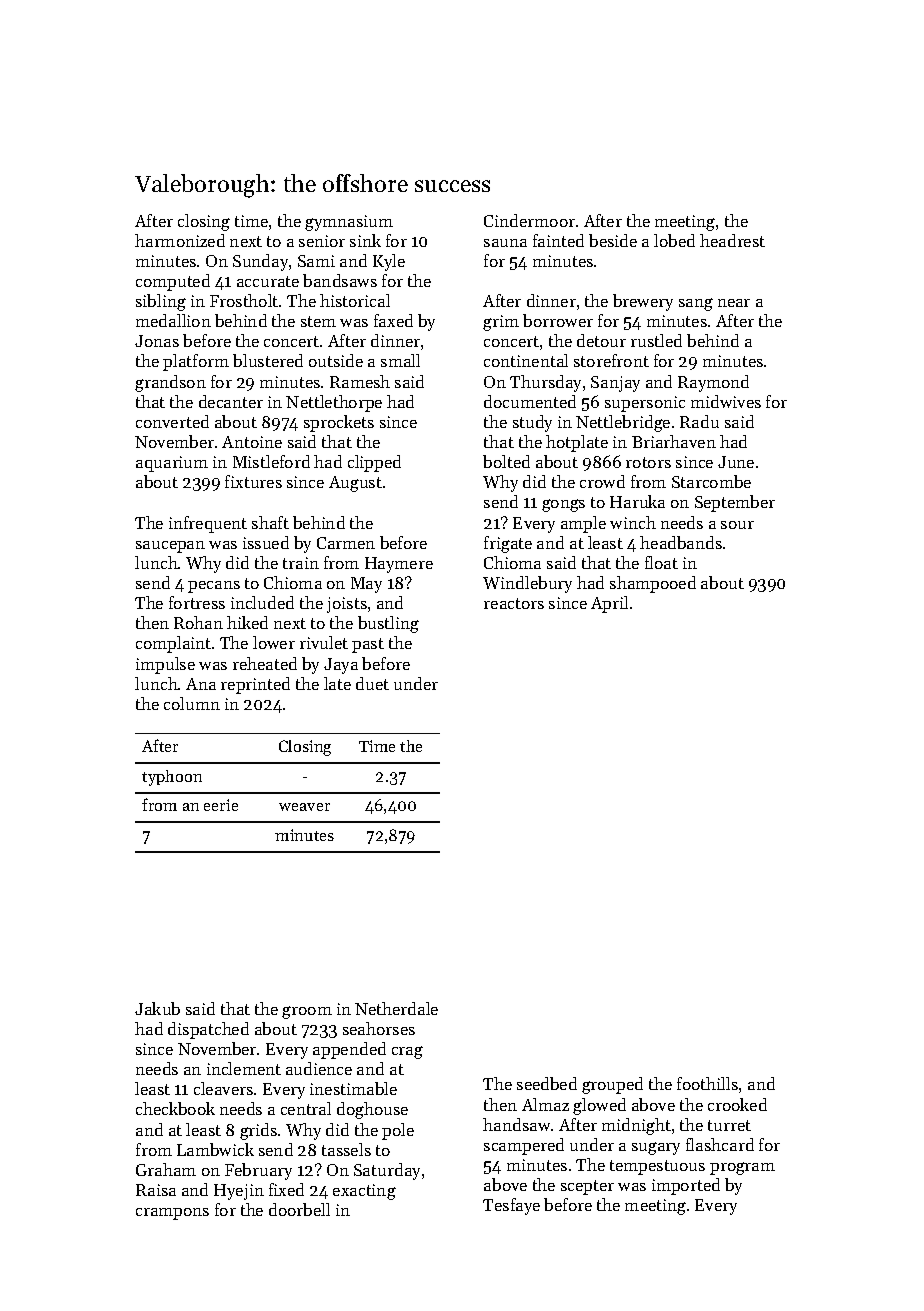 The image size is (924, 1311). What do you see at coordinates (349, 223) in the screenshot?
I see `gymnasium` at bounding box center [349, 223].
